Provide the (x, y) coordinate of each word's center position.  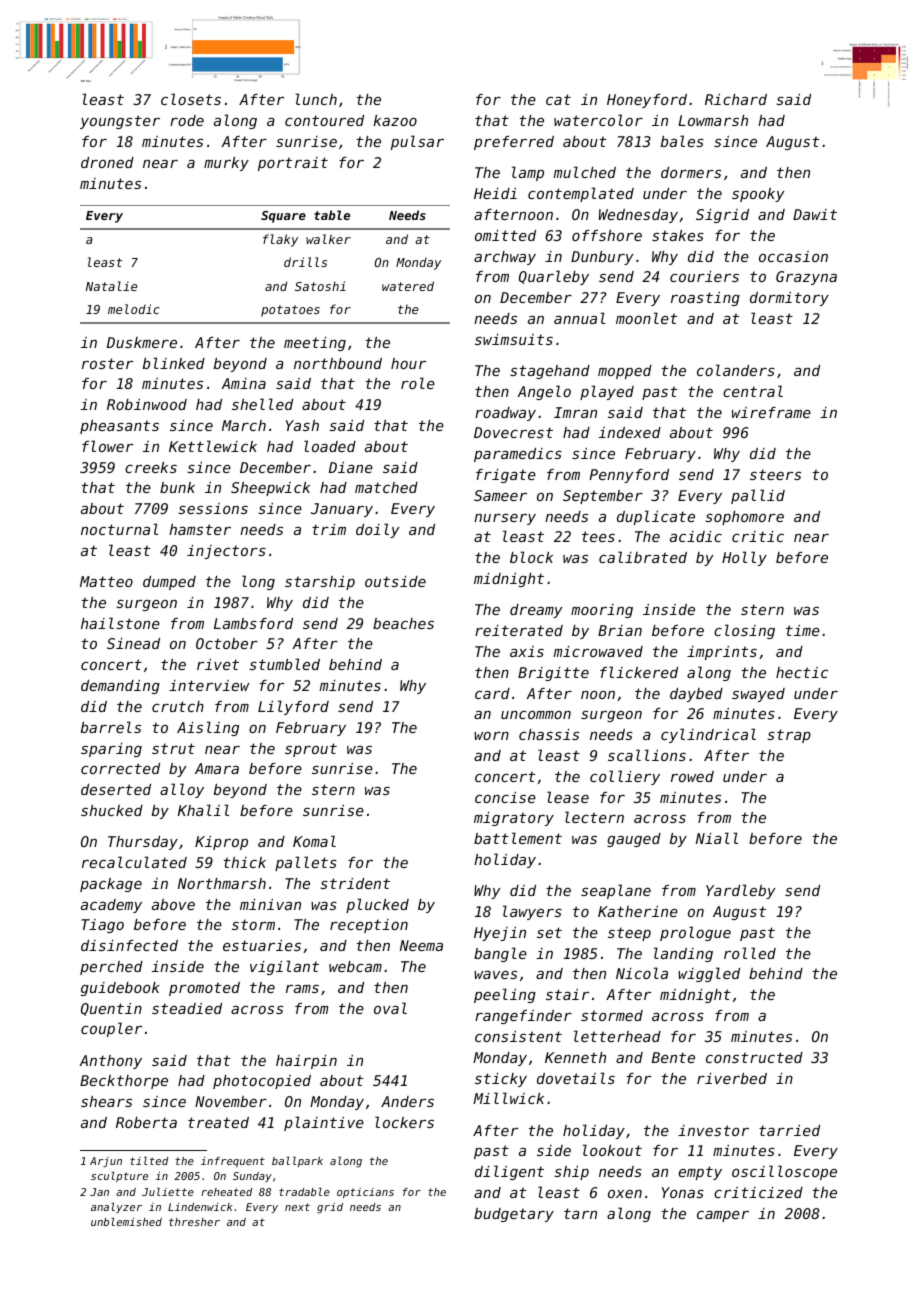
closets (191, 99)
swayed (758, 695)
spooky (758, 195)
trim (329, 529)
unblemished (126, 1221)
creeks (151, 467)
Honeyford (647, 101)
